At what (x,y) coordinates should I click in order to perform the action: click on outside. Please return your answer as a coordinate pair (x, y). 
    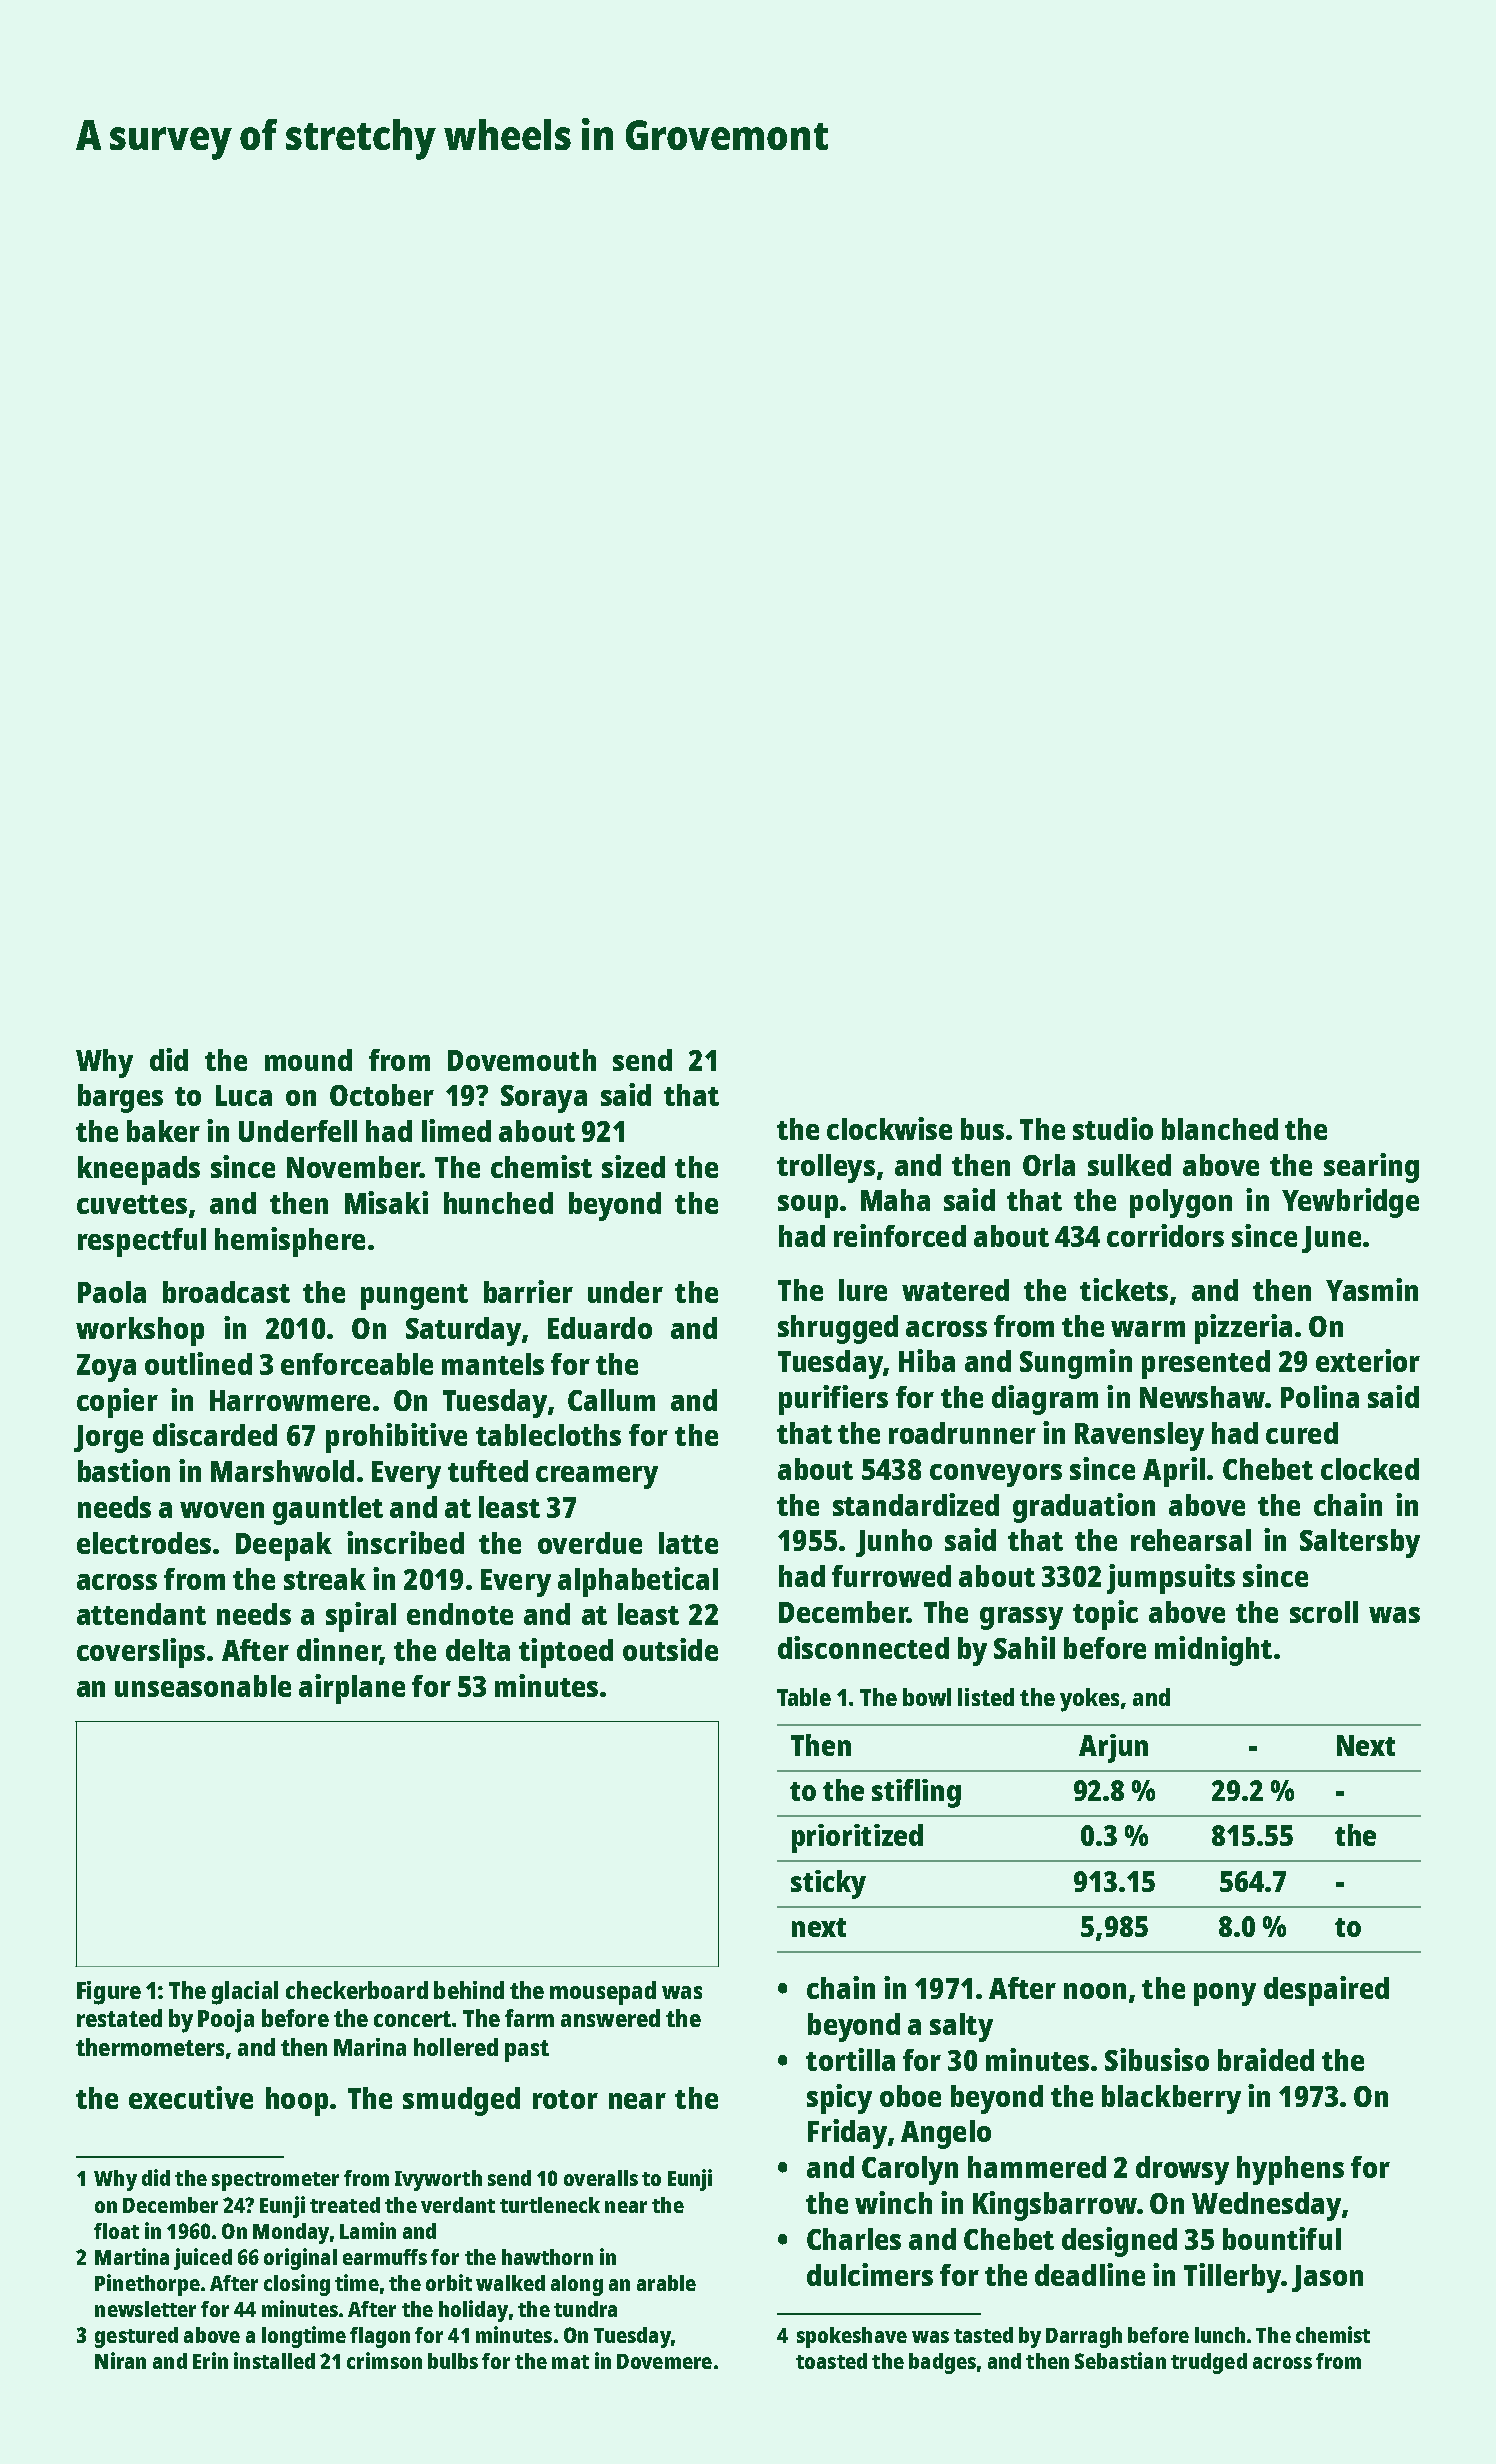
    Looking at the image, I should click on (670, 1649).
